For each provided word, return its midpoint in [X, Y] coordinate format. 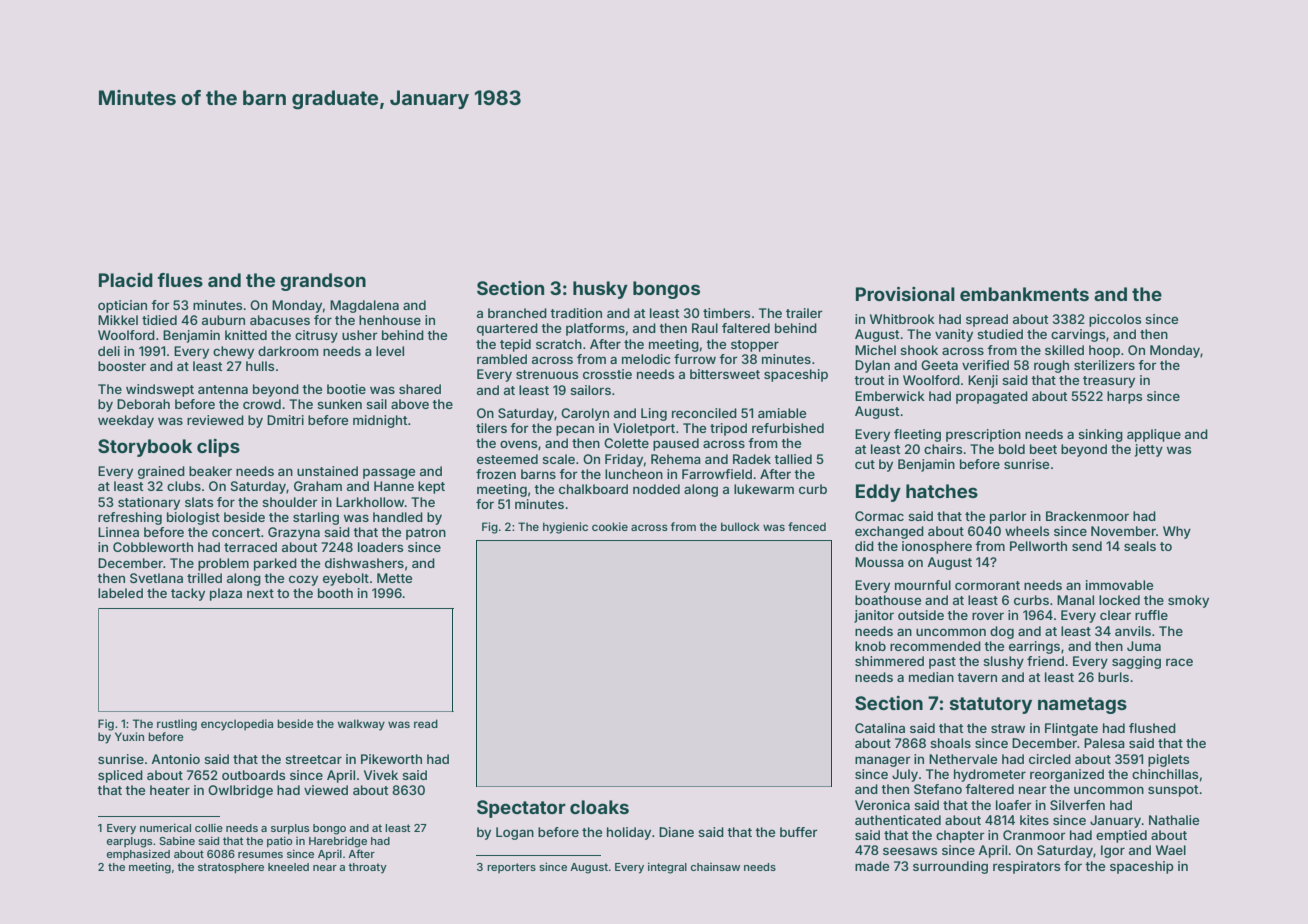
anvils [1133, 631]
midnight [380, 421]
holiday [629, 833]
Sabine [177, 840]
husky [600, 290]
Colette [626, 443]
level [390, 351]
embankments [1024, 294]
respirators [1026, 867]
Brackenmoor [1087, 516]
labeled [120, 593]
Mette [394, 578]
